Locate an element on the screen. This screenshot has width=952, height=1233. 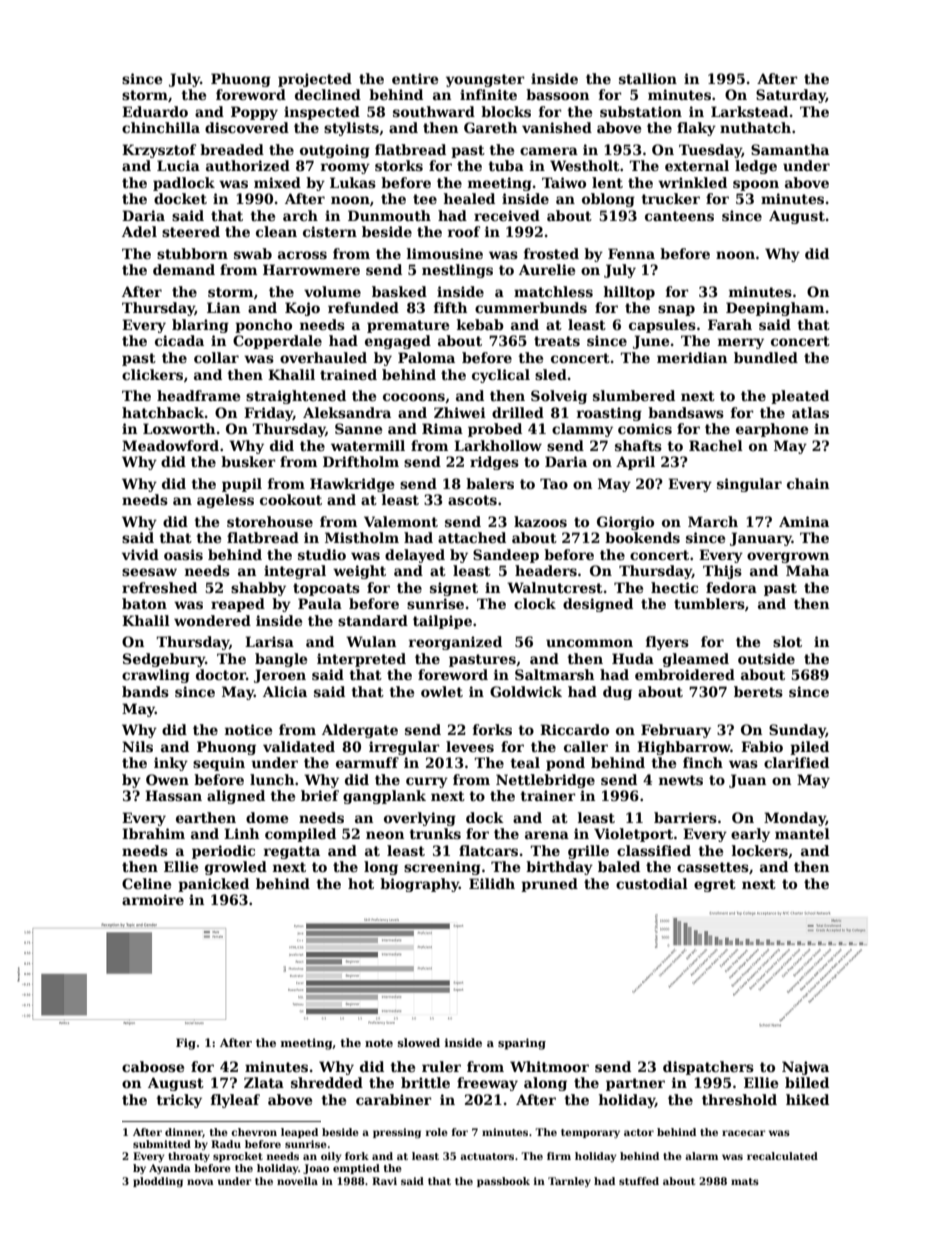
Walnutcrest is located at coordinates (555, 587).
